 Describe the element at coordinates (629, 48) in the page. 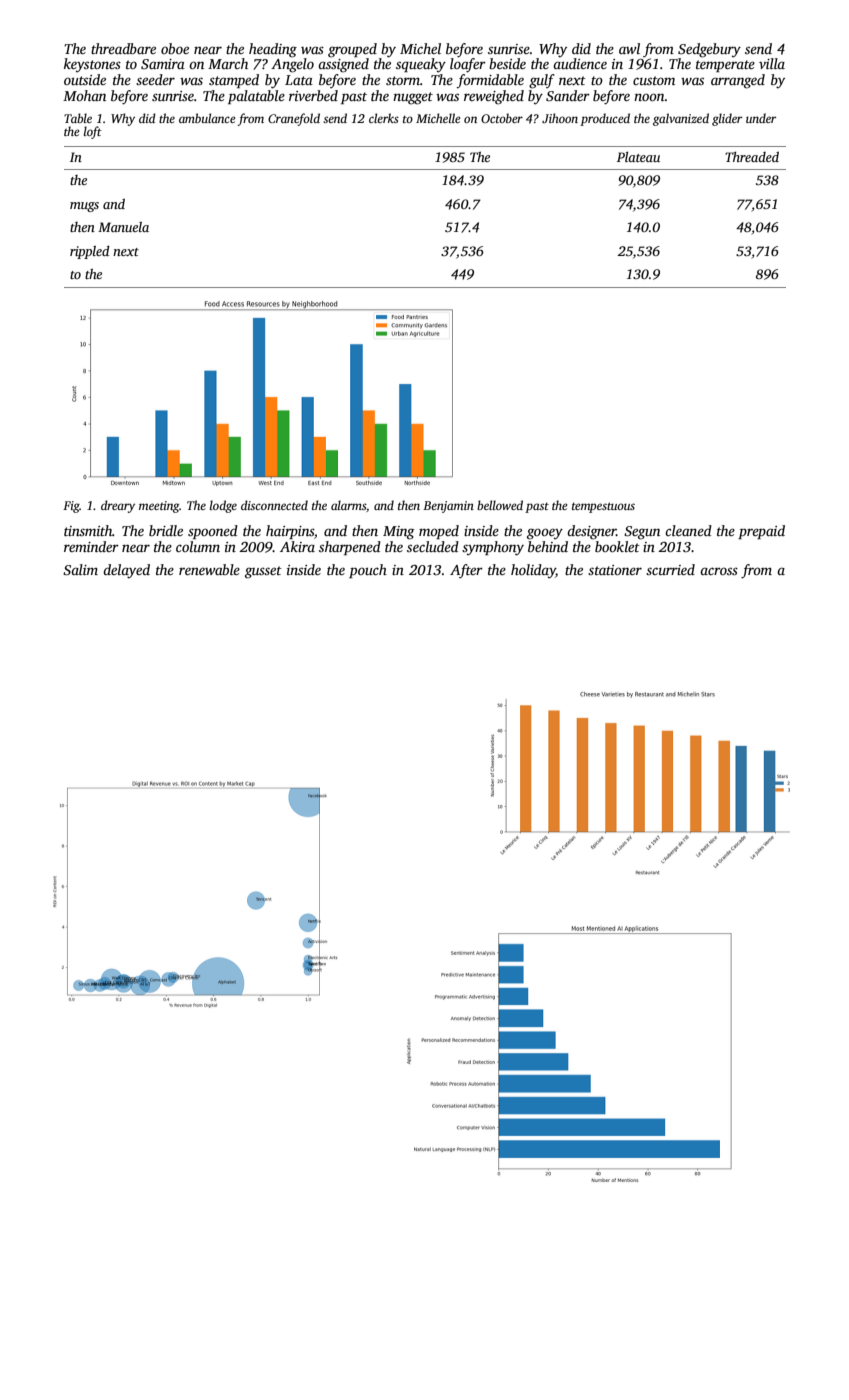

I see `awl` at that location.
